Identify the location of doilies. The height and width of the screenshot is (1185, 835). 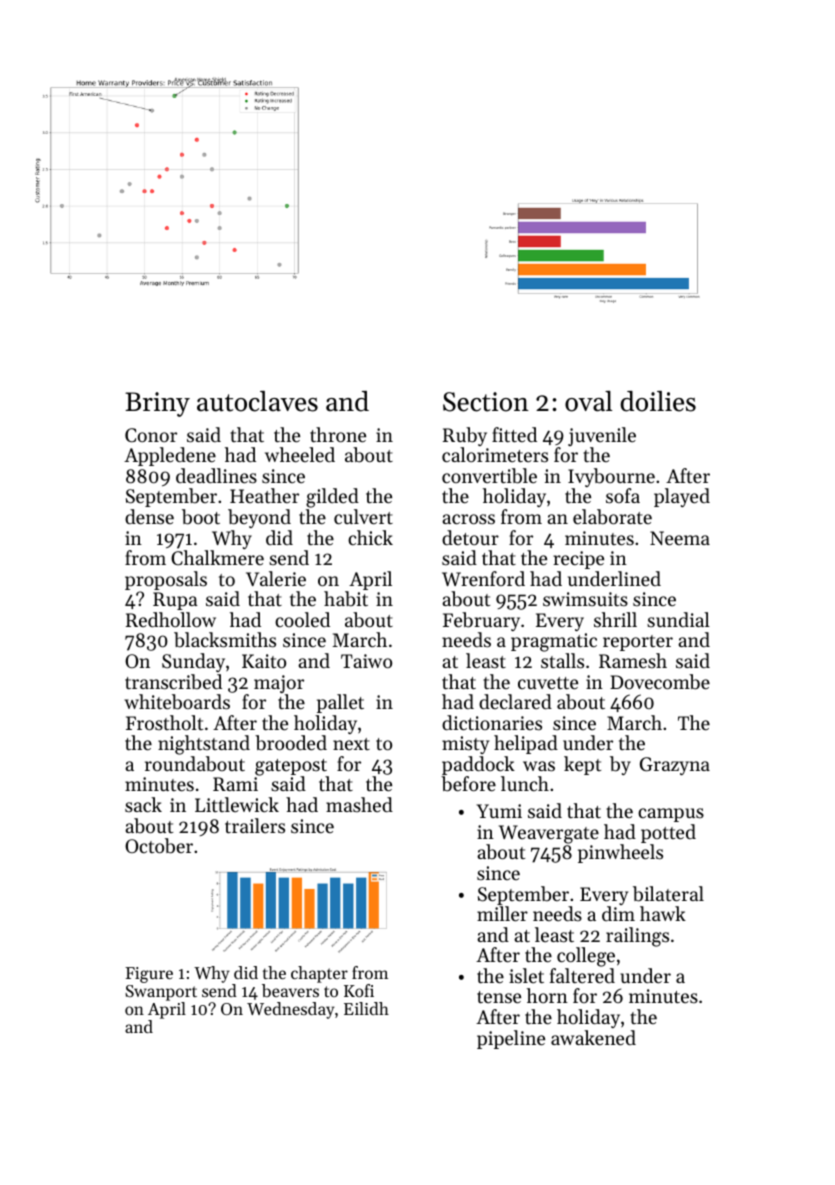
(658, 401).
